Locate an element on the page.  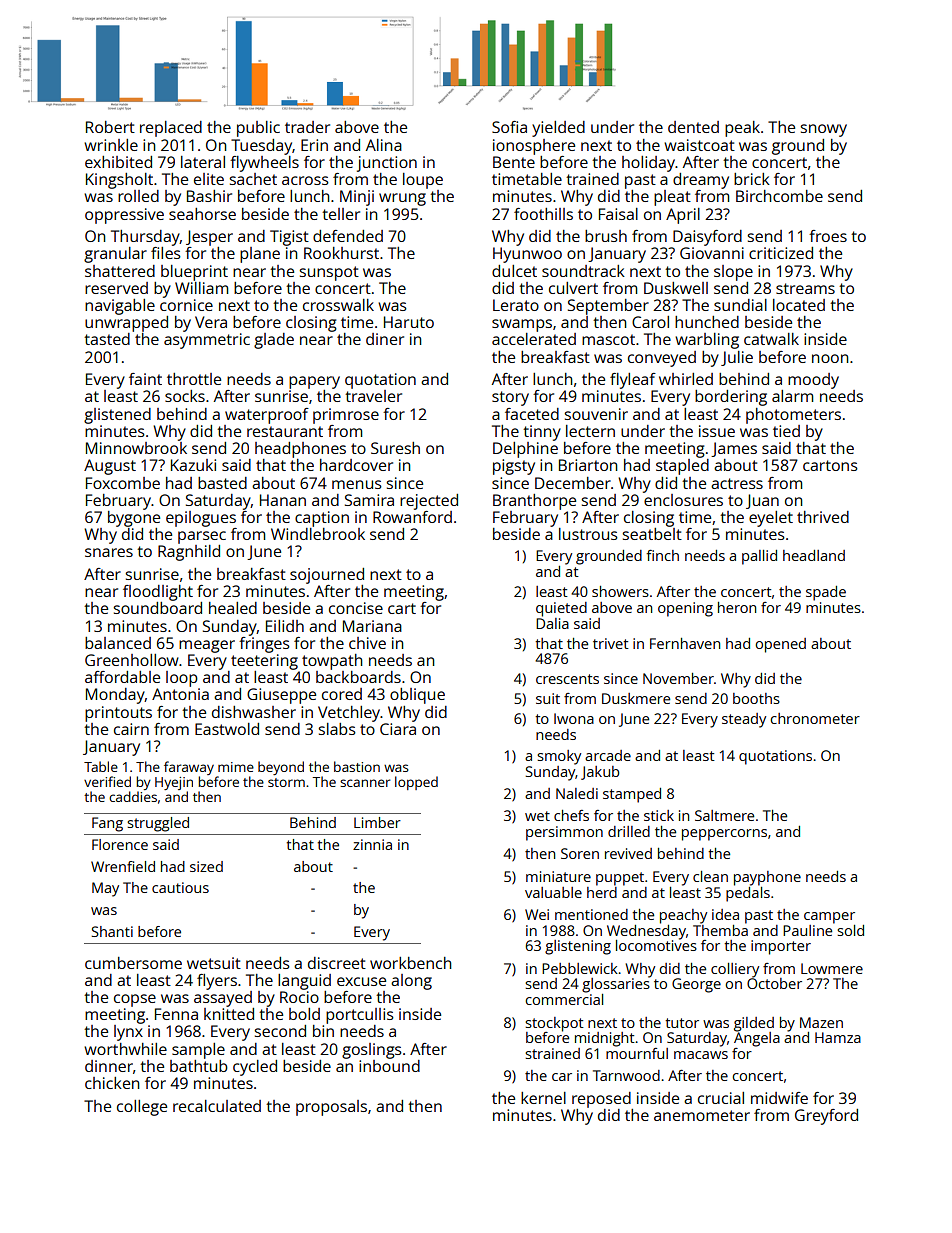
Sofia is located at coordinates (509, 127).
